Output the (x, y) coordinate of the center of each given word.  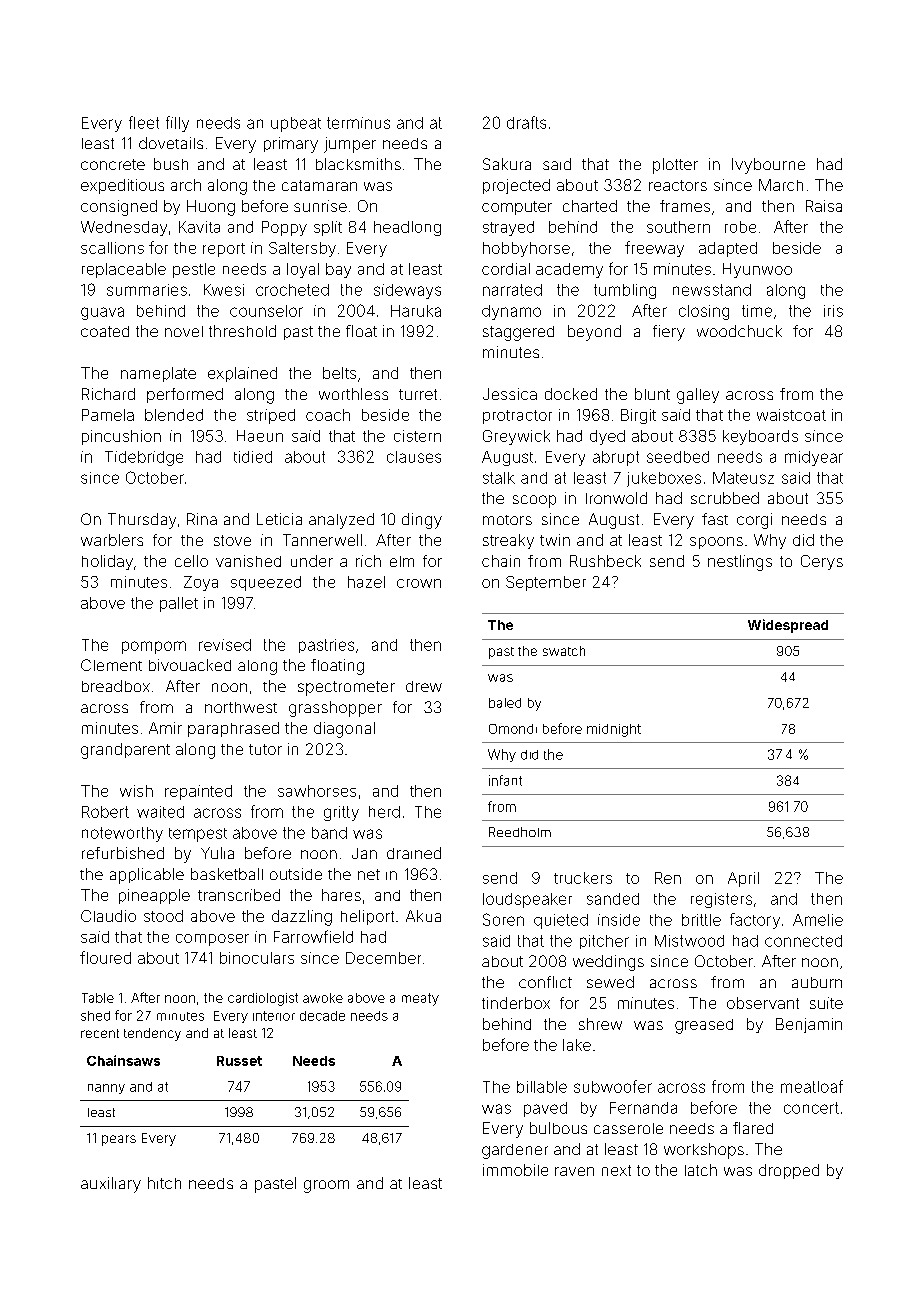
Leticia (279, 519)
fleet (144, 122)
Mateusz (743, 478)
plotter (675, 166)
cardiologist (263, 999)
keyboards (760, 437)
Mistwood (689, 941)
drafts (526, 122)
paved (545, 1109)
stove (232, 540)
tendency (152, 1034)
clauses (414, 457)
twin (555, 540)
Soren (503, 919)
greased (704, 1026)
